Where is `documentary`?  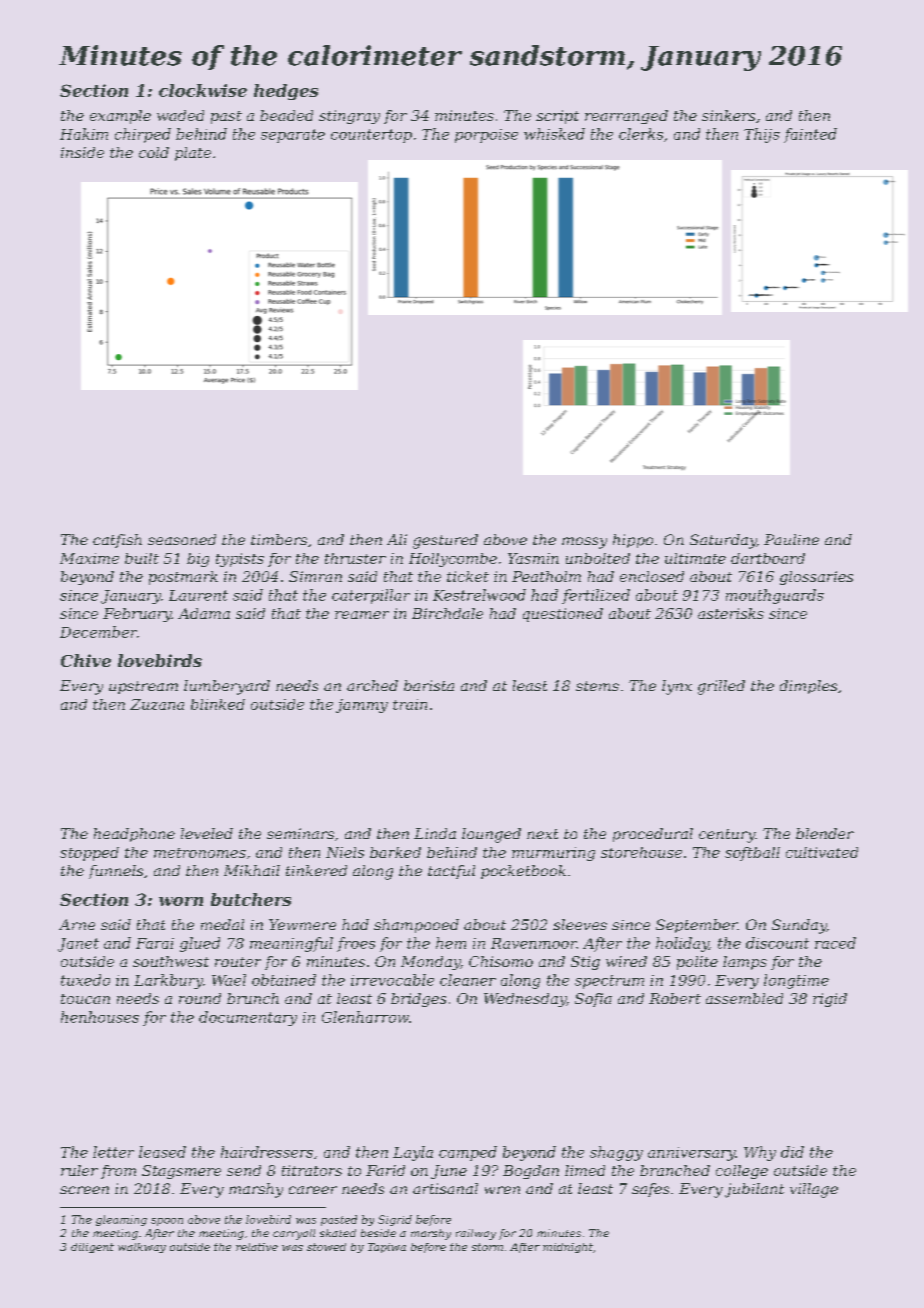
documentary is located at coordinates (248, 1018).
